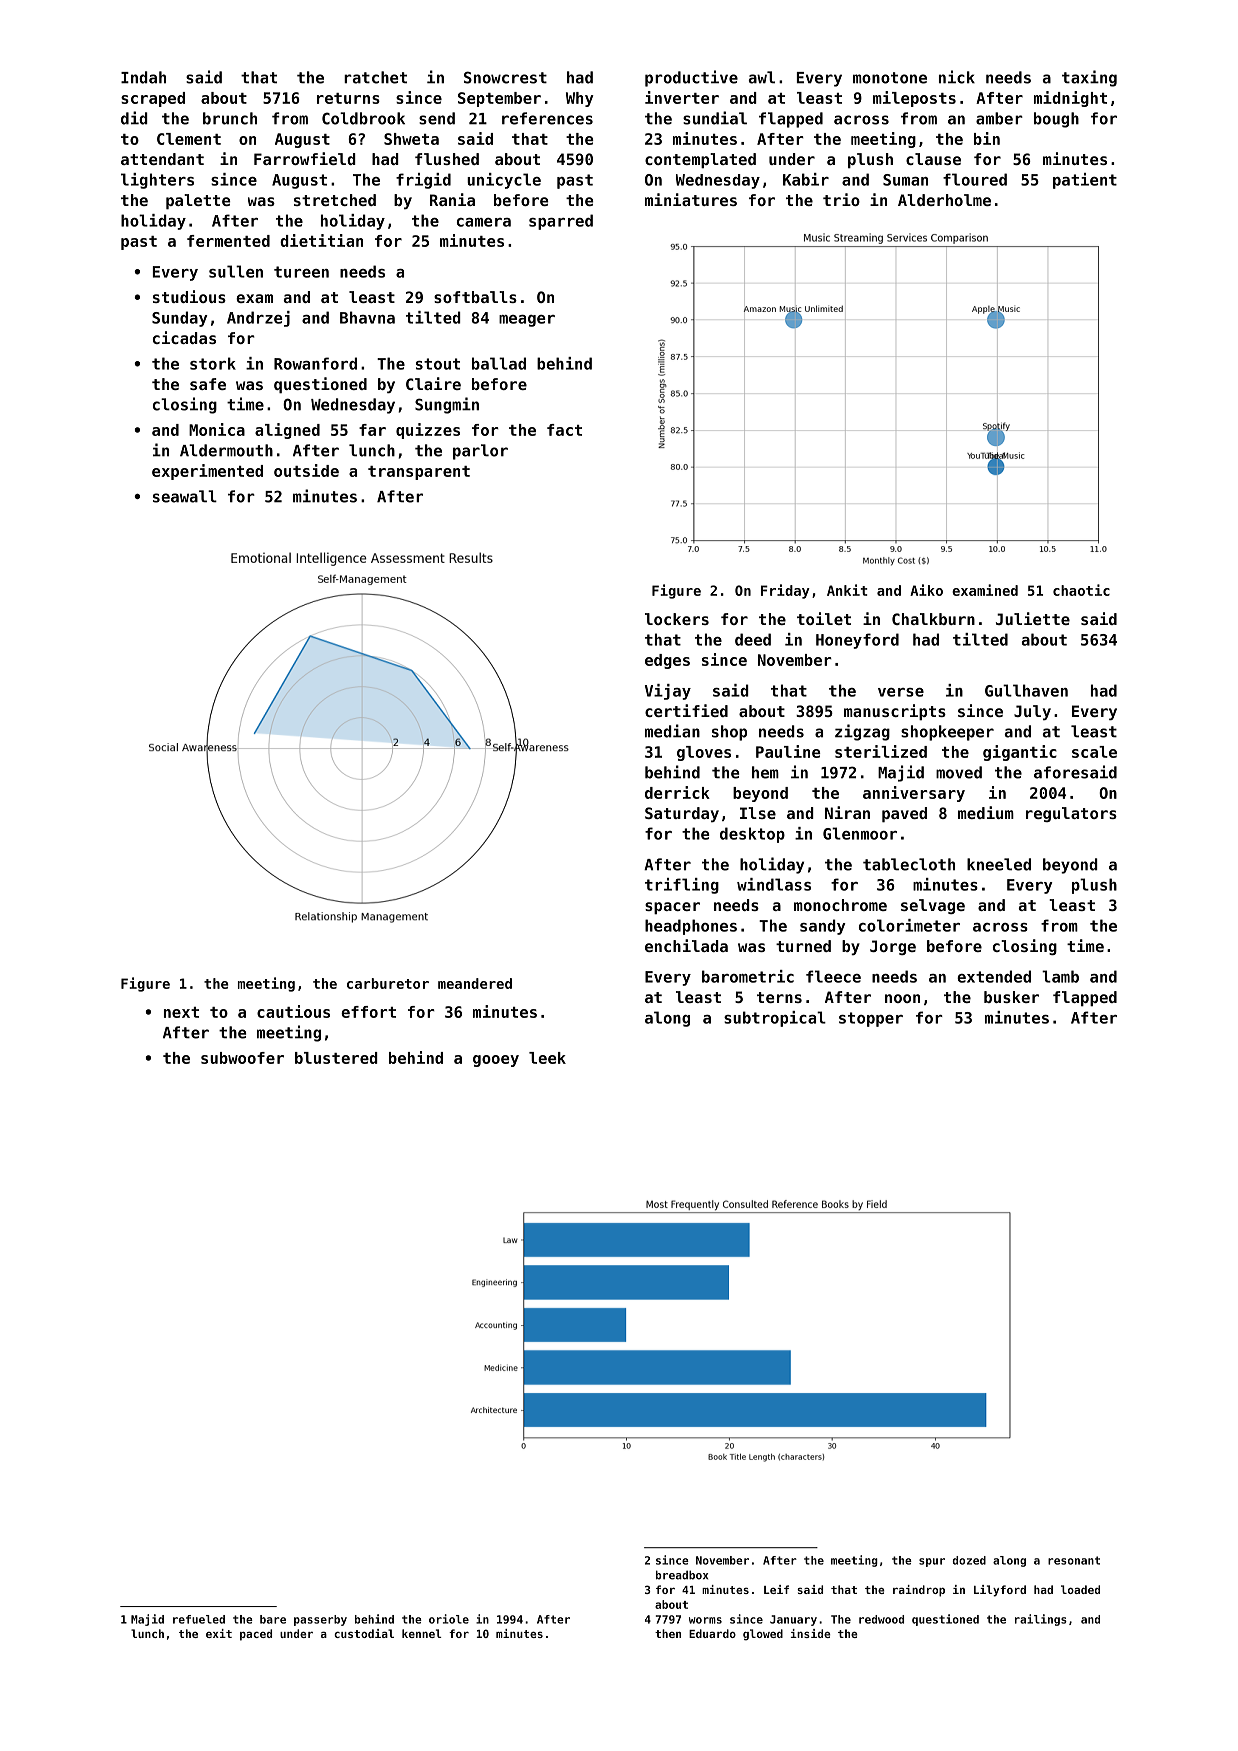  Describe the element at coordinates (185, 496) in the screenshot. I see `seawall` at that location.
